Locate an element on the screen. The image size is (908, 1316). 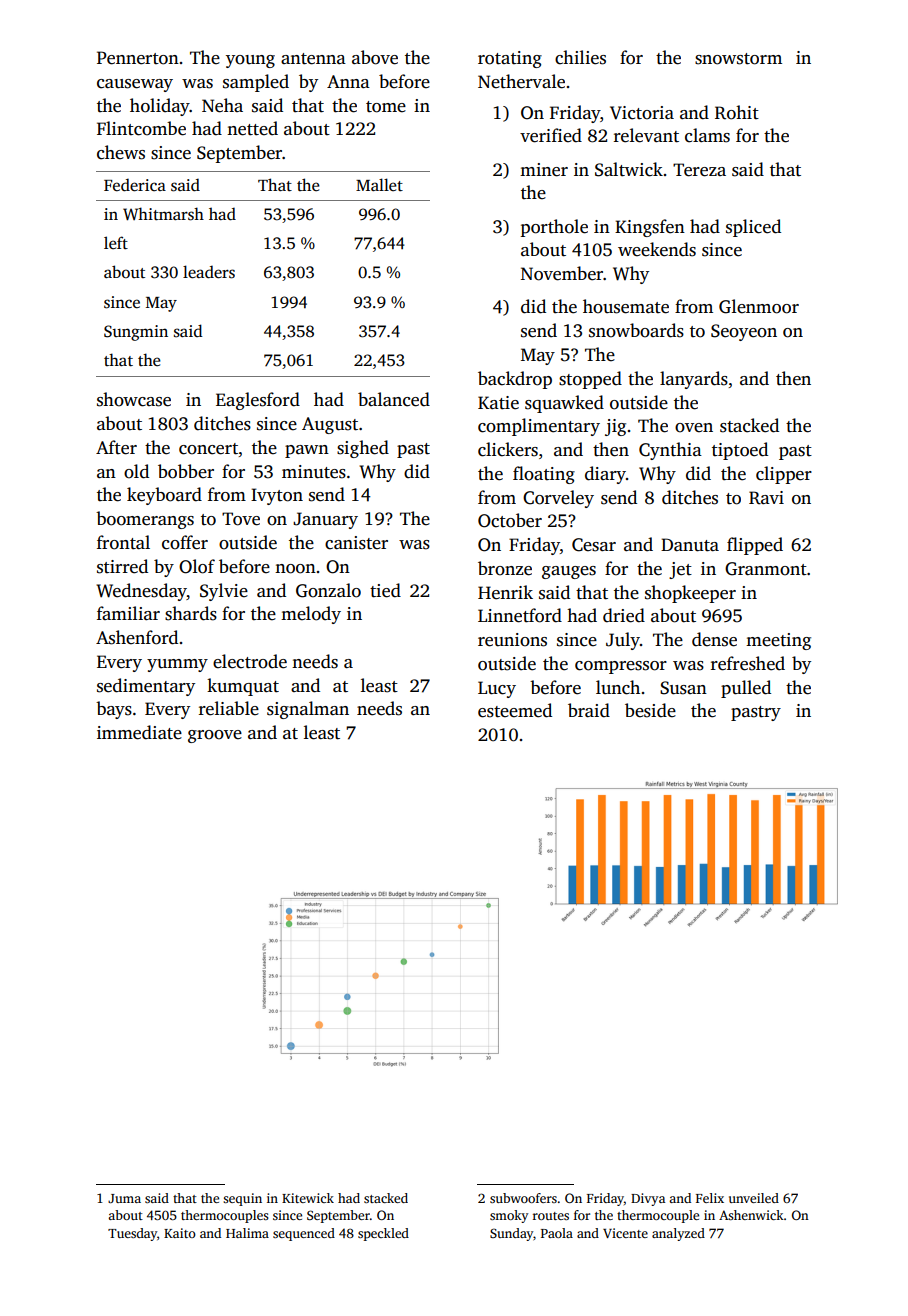
Kaito is located at coordinates (180, 1233).
